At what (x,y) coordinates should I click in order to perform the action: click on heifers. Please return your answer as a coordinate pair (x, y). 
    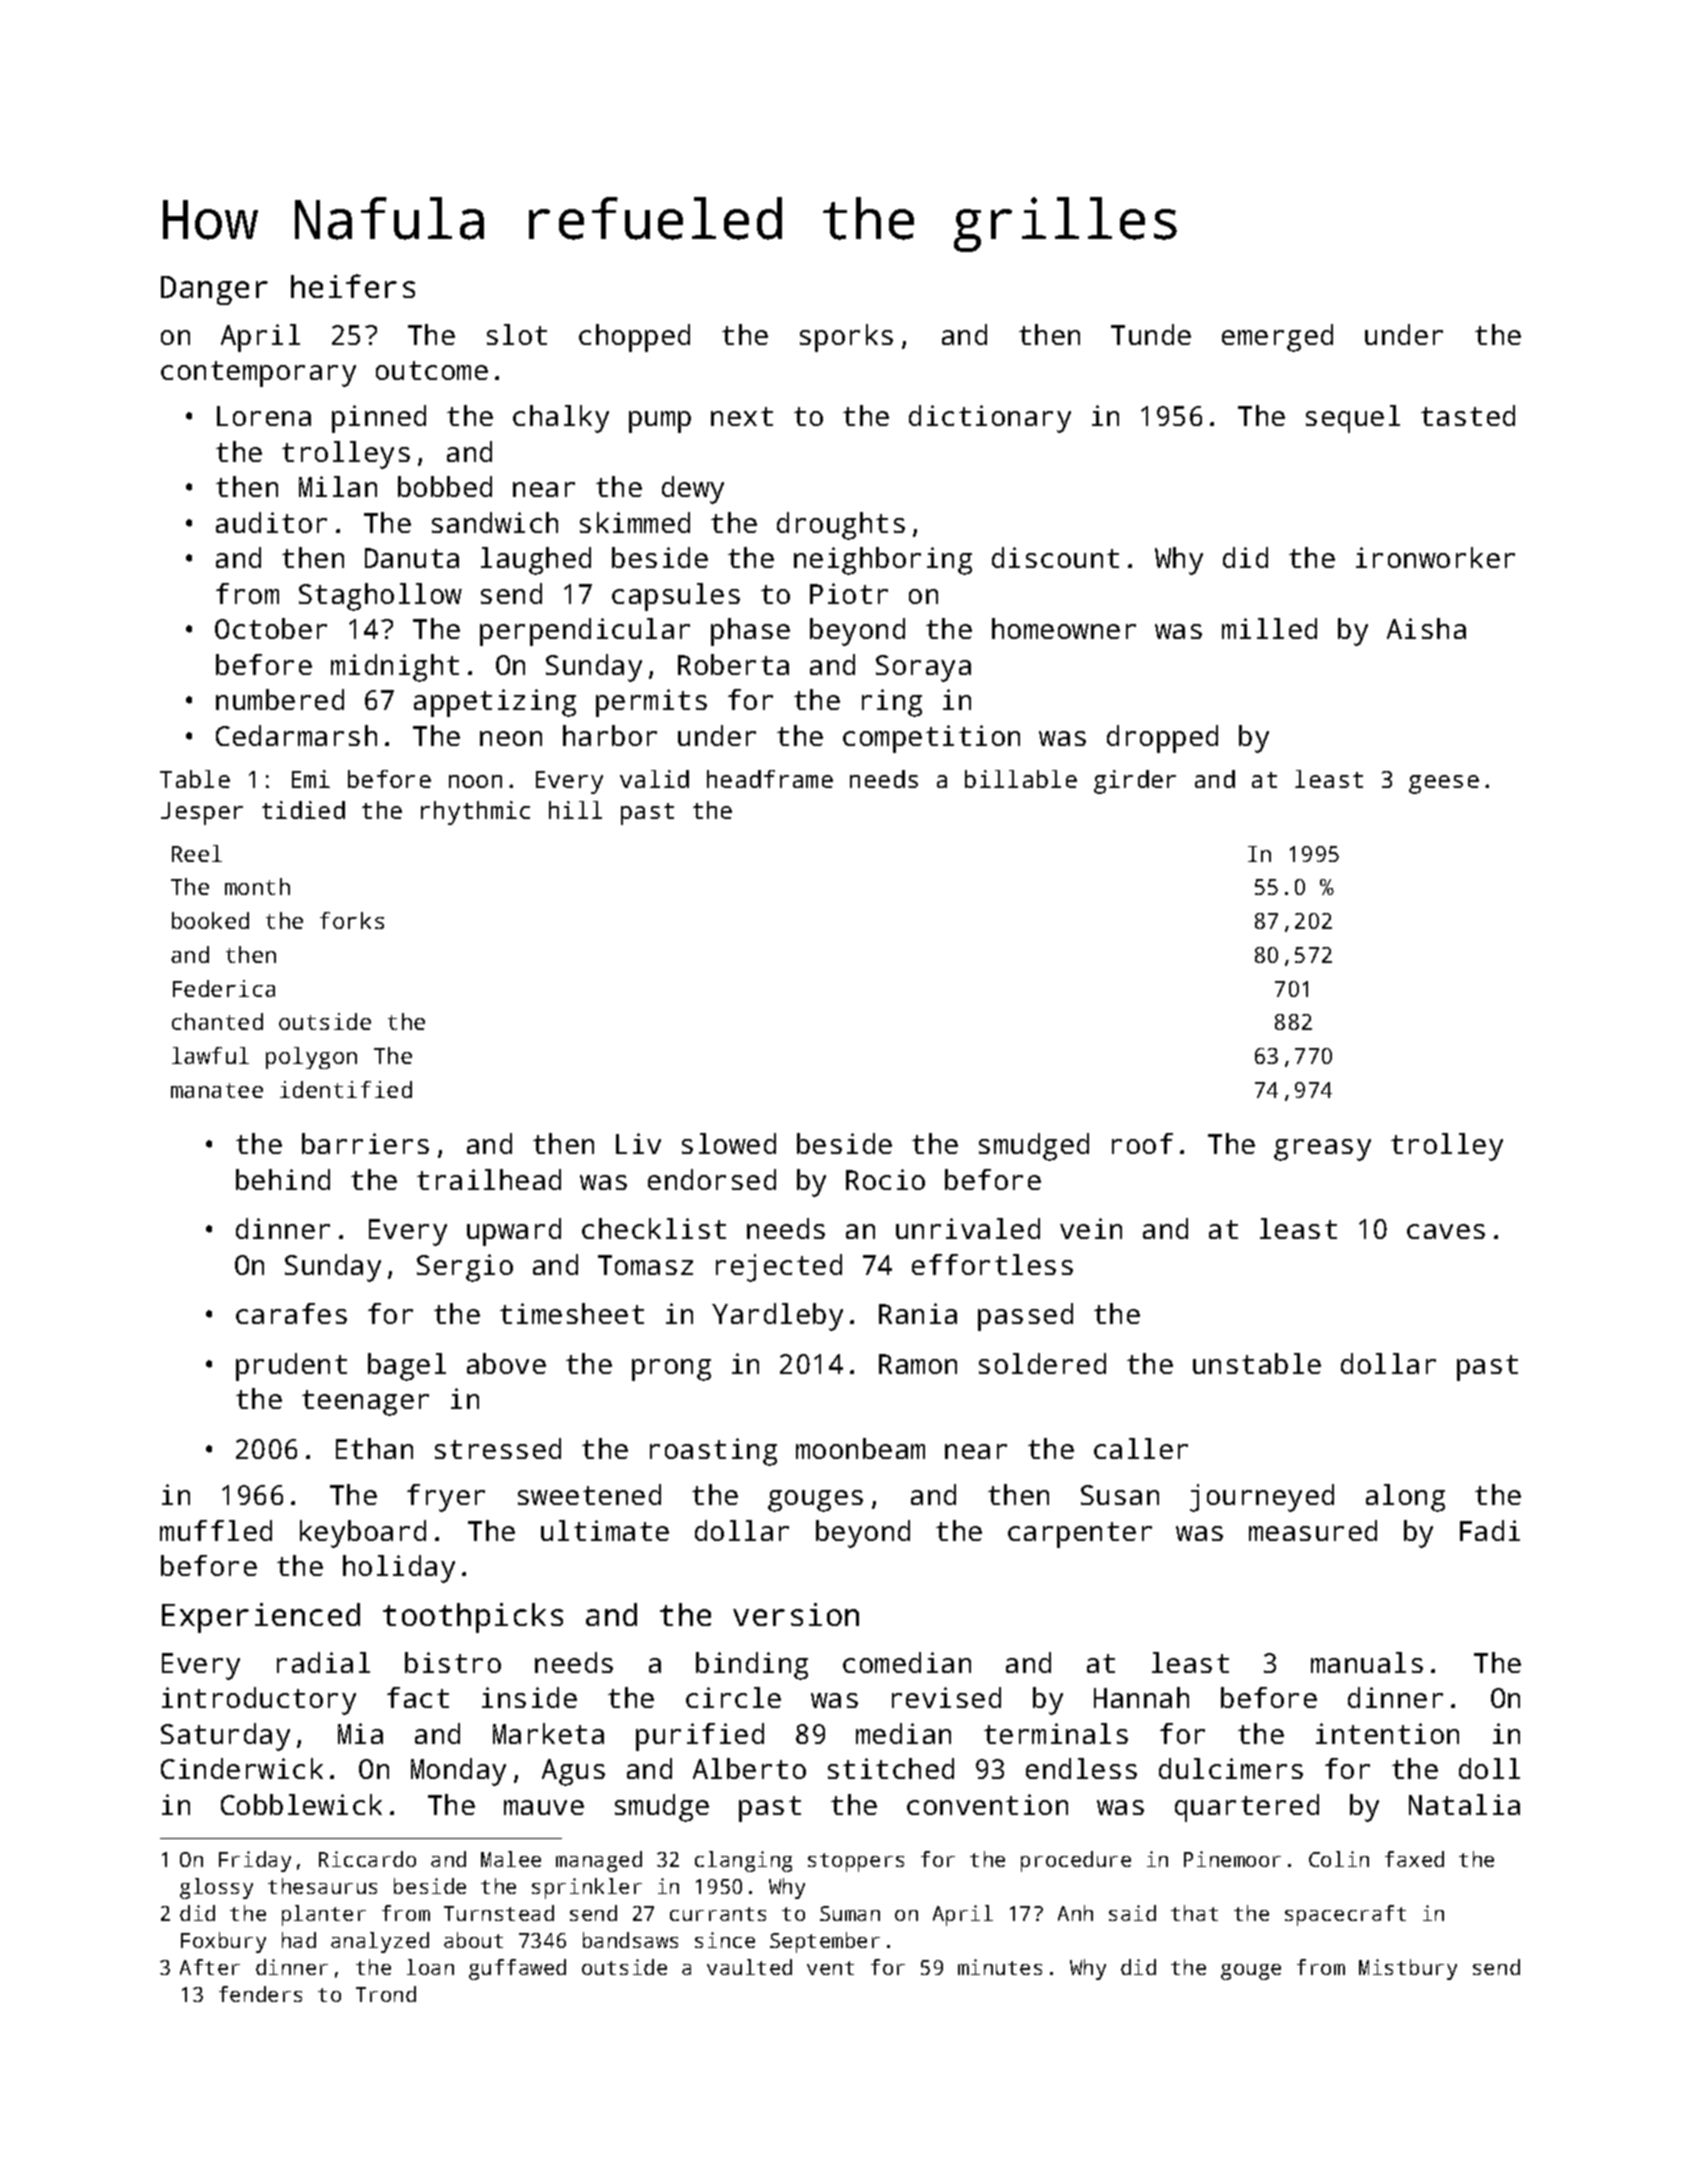
    Looking at the image, I should click on (353, 286).
